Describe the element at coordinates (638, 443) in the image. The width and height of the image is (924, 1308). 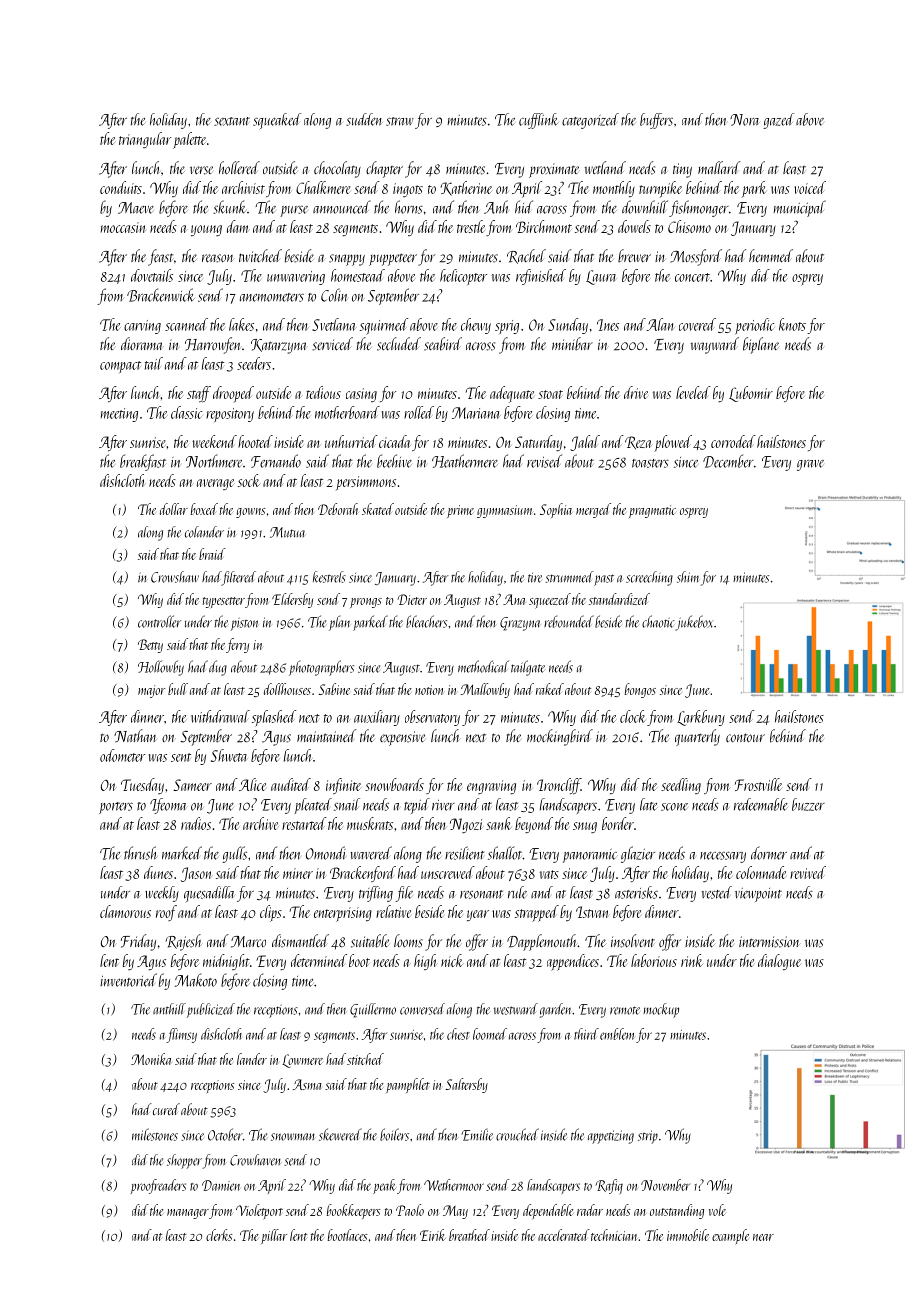
I see `Reza` at that location.
